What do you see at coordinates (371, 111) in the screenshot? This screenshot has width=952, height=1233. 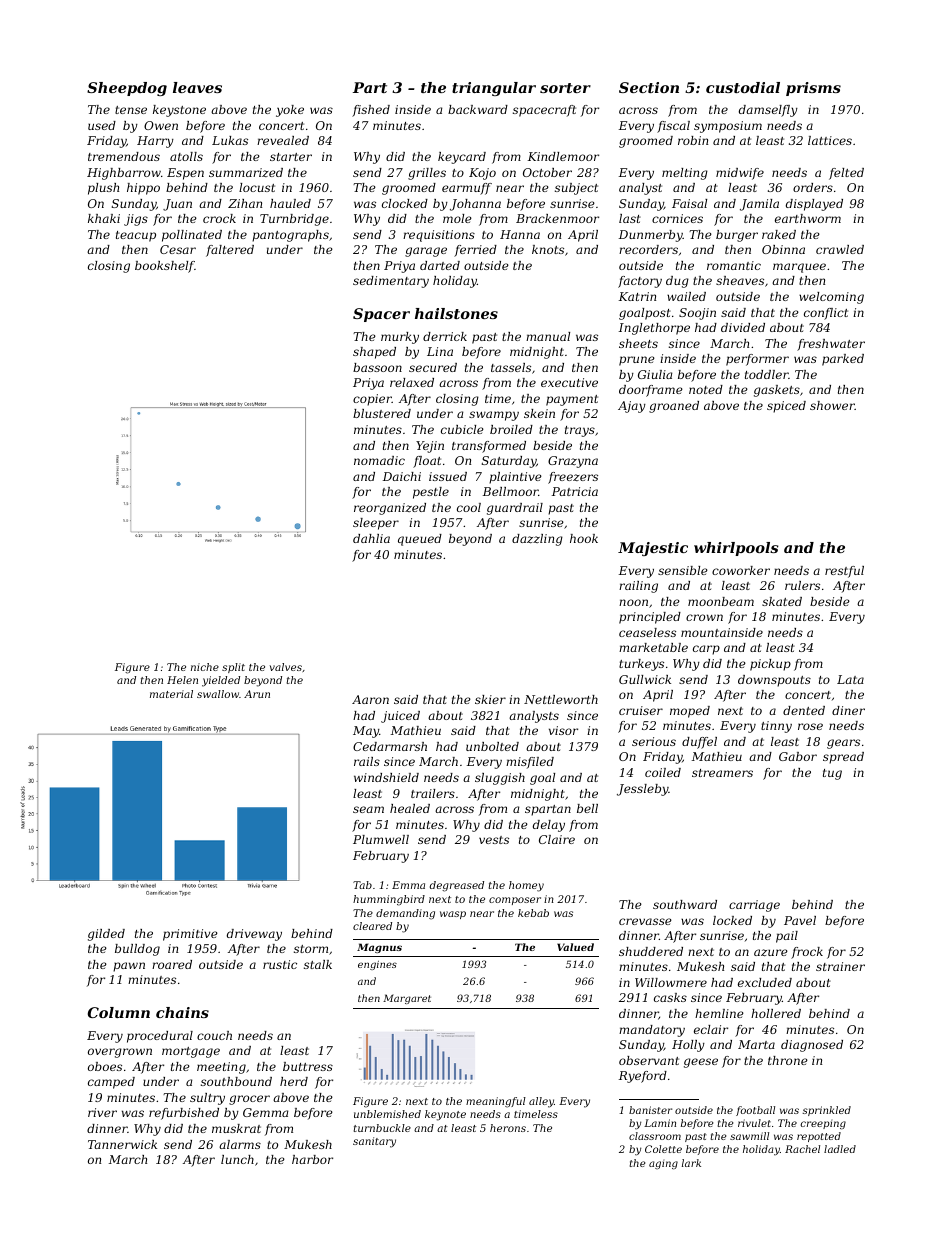 I see `fished` at bounding box center [371, 111].
